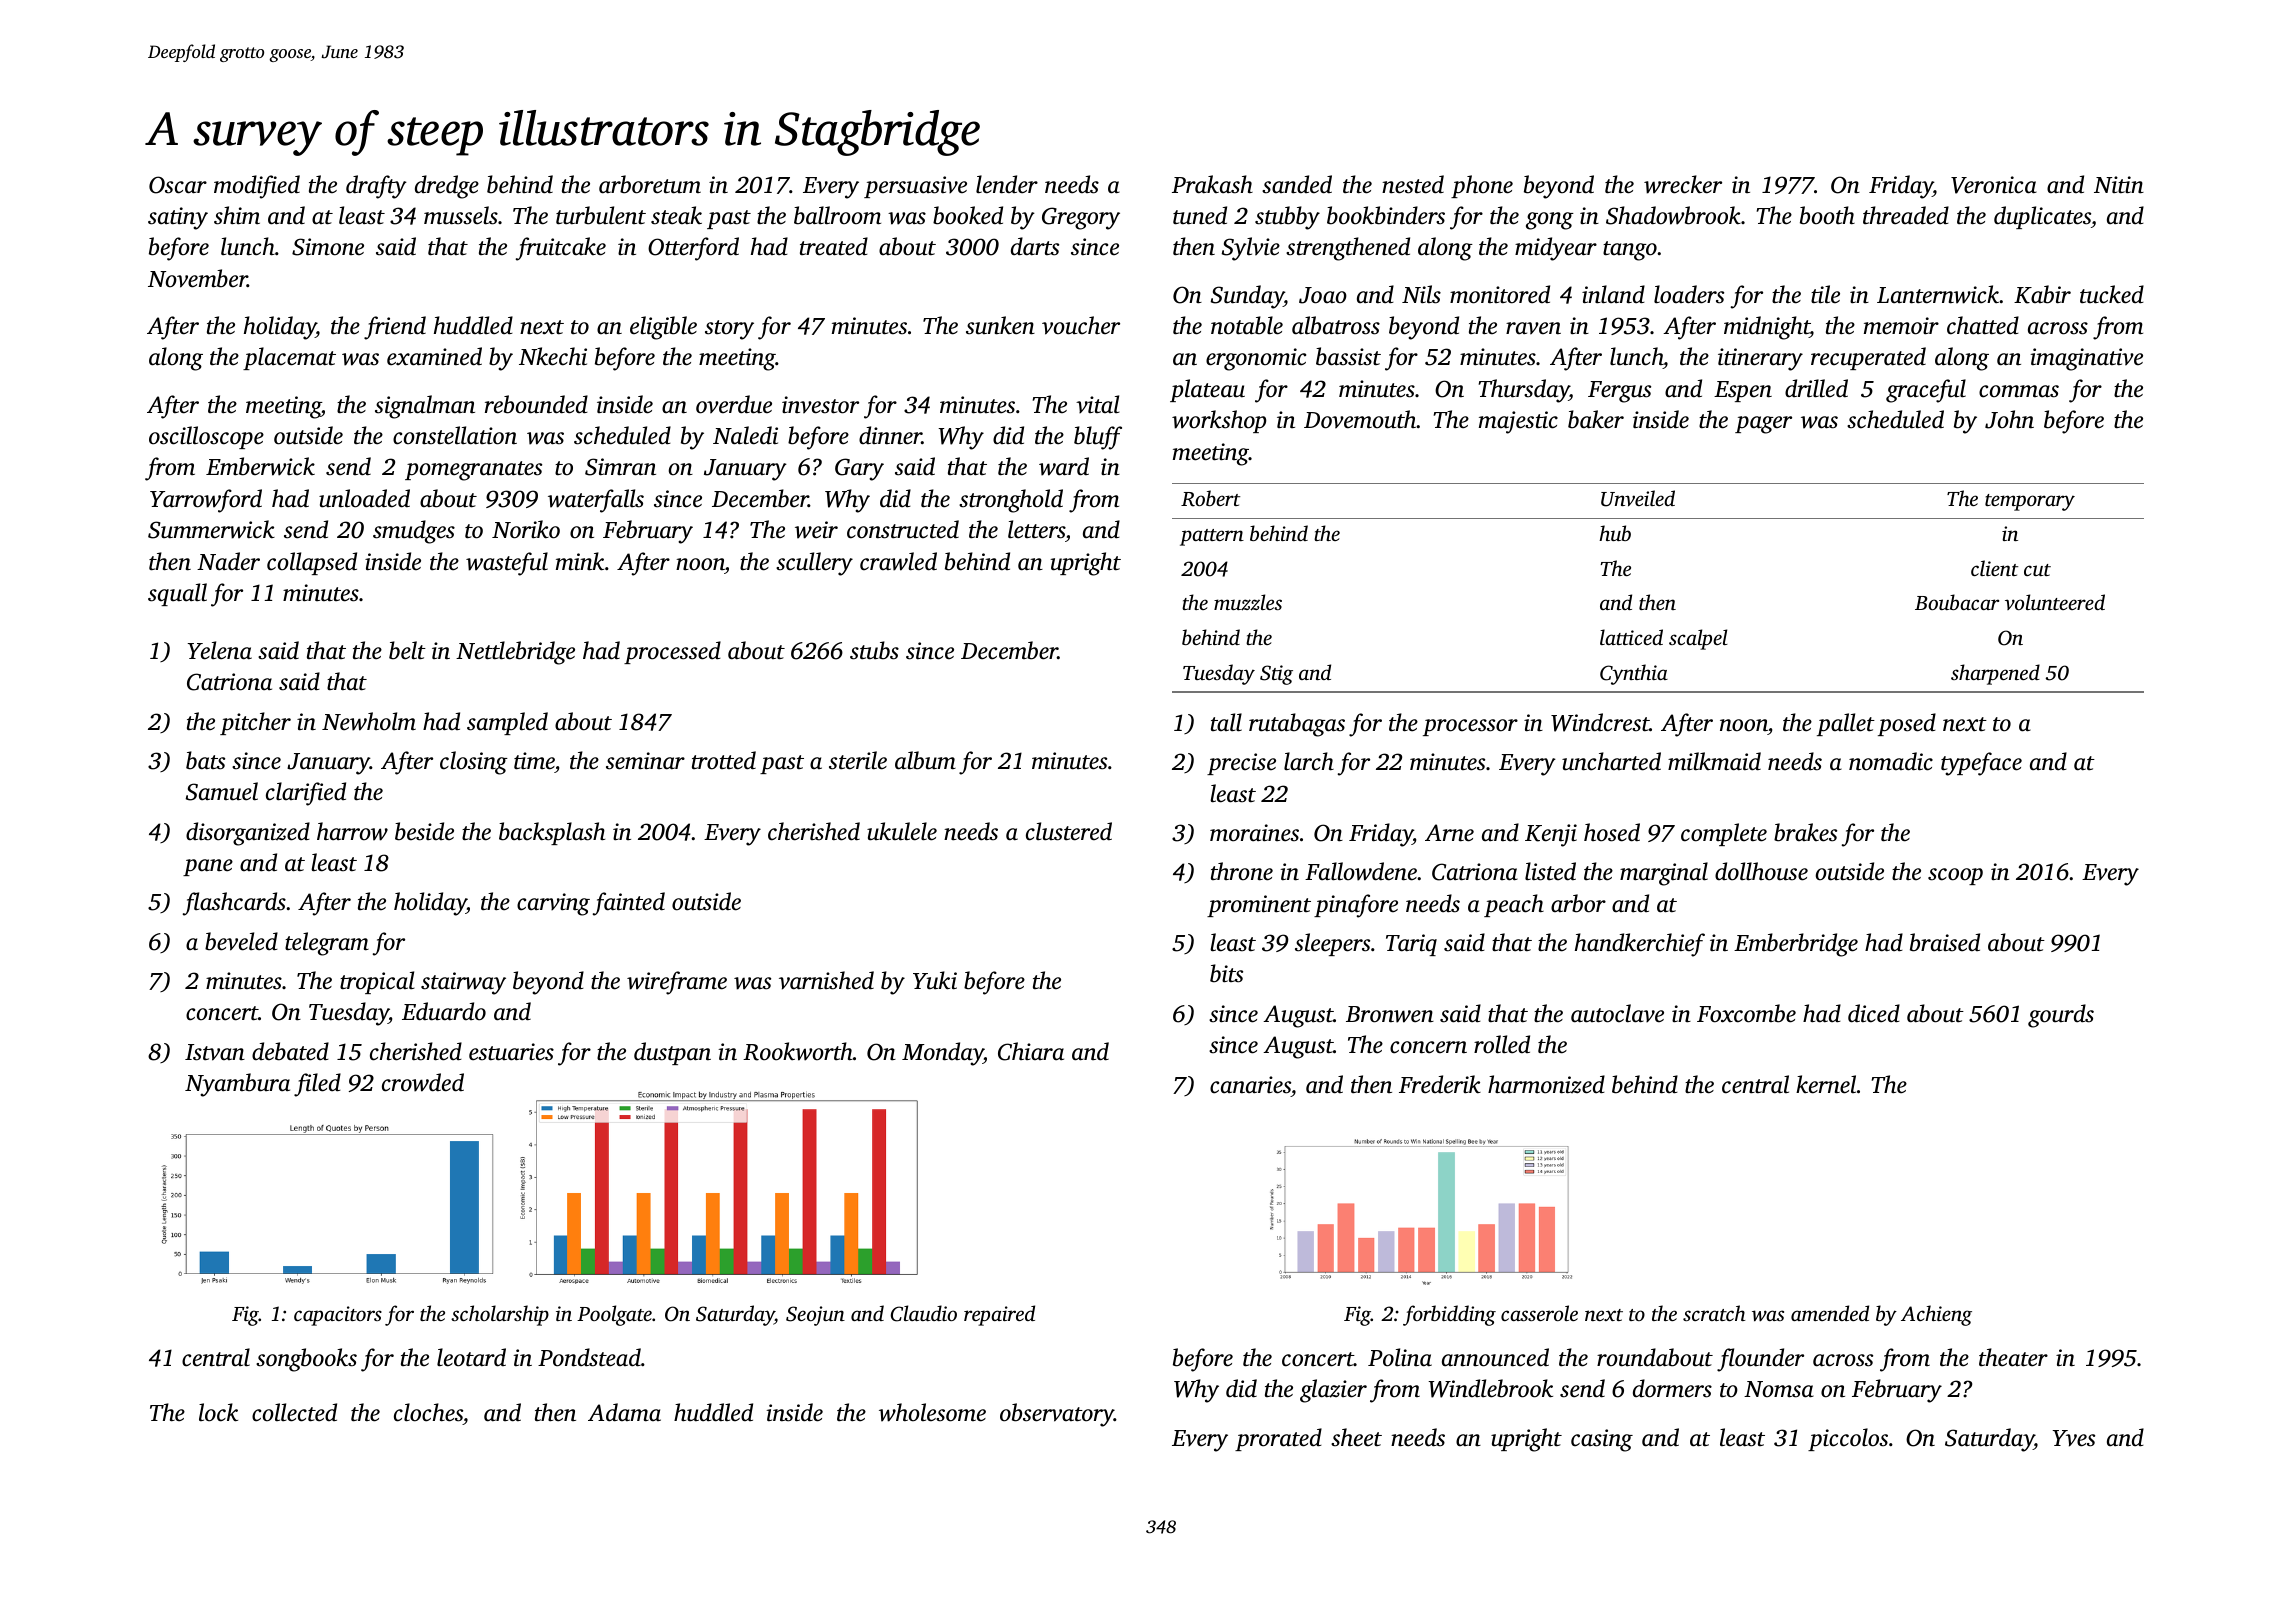 The image size is (2292, 1620). Describe the element at coordinates (1276, 675) in the image. I see `Stig` at that location.
